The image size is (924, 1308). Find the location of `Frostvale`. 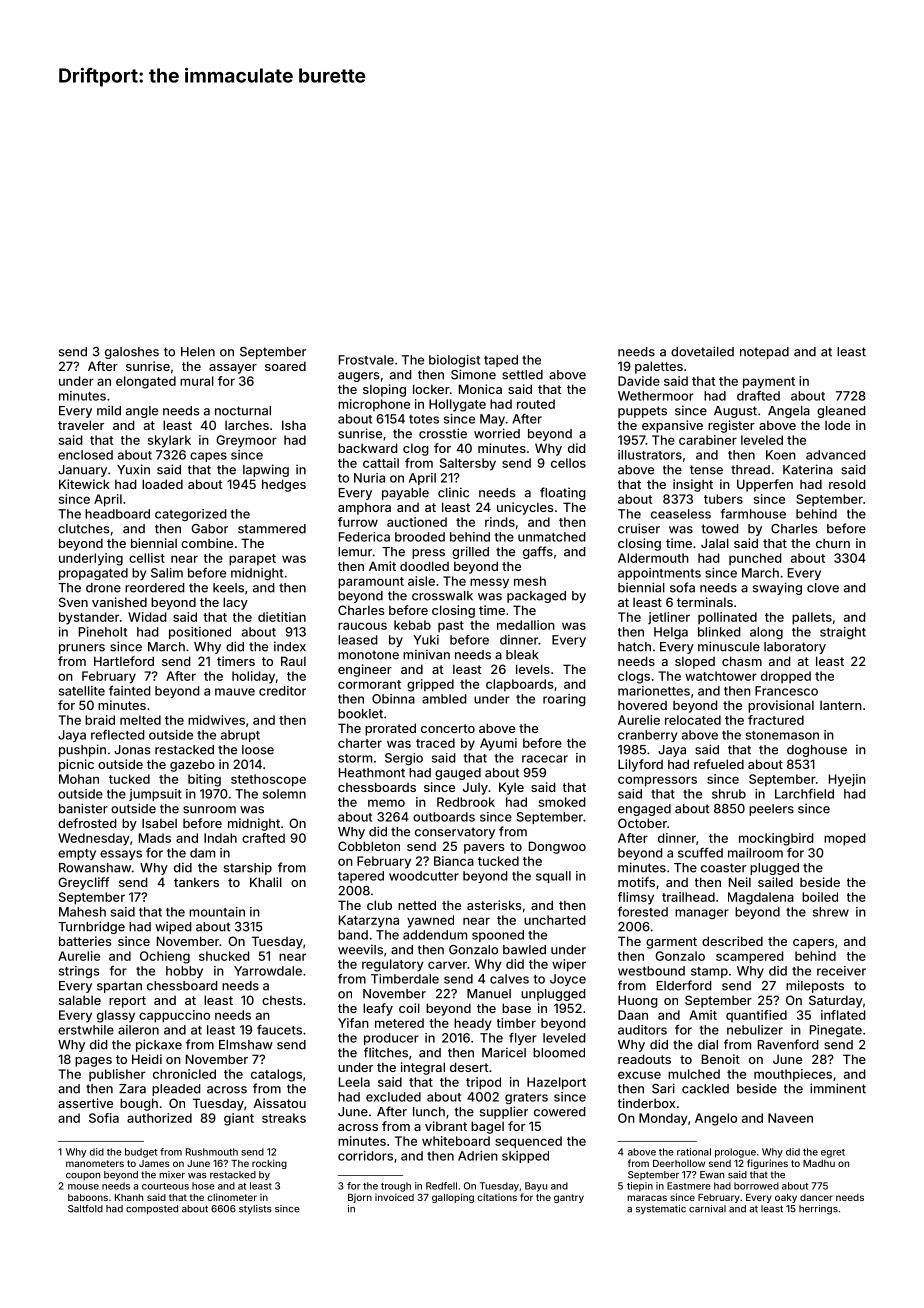

Frostvale is located at coordinates (366, 360).
